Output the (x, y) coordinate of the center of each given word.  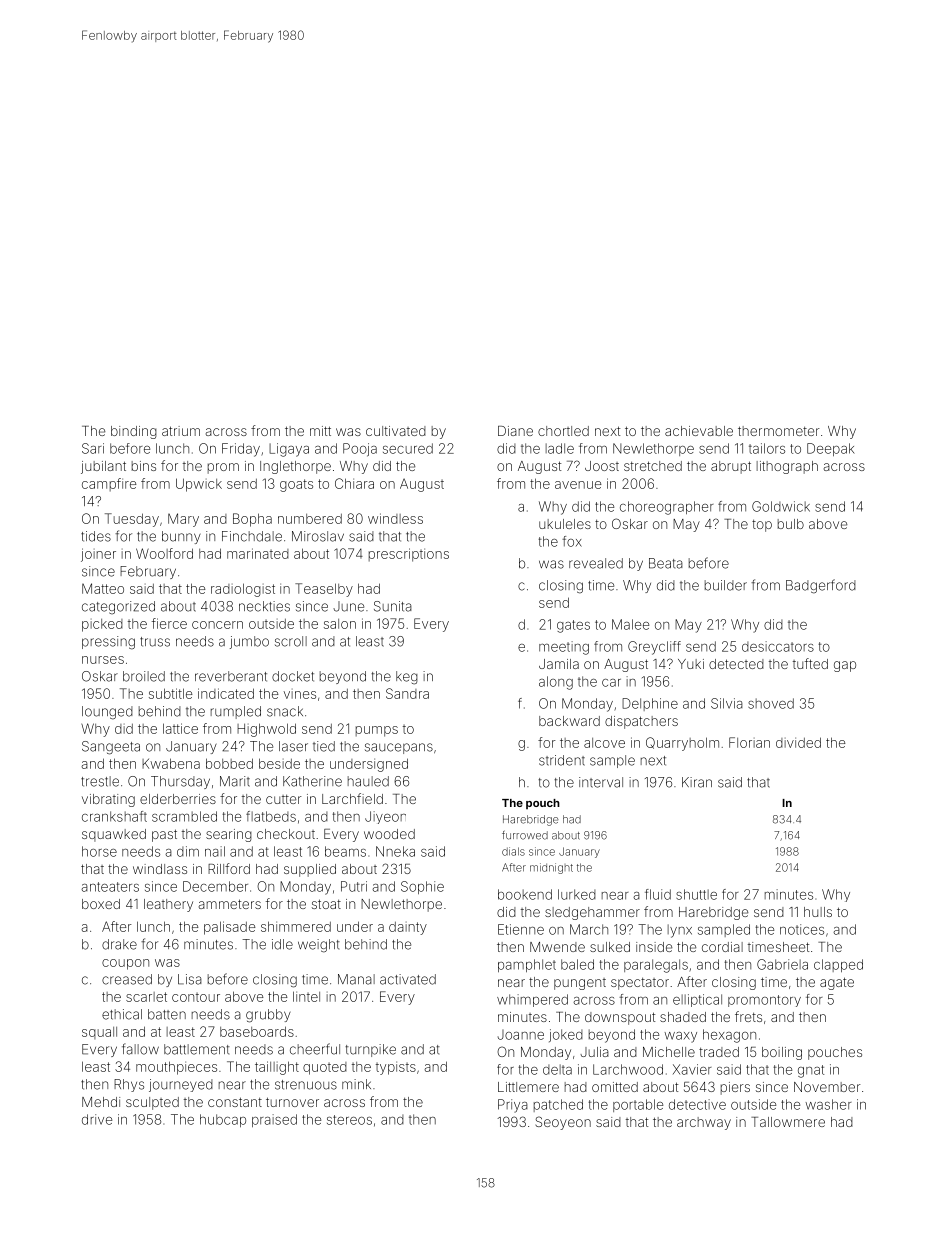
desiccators (778, 646)
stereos (349, 1120)
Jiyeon (385, 817)
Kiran (697, 782)
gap (845, 666)
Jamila (559, 664)
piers (735, 1088)
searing (229, 835)
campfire (109, 484)
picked (102, 625)
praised (274, 1120)
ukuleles (565, 524)
